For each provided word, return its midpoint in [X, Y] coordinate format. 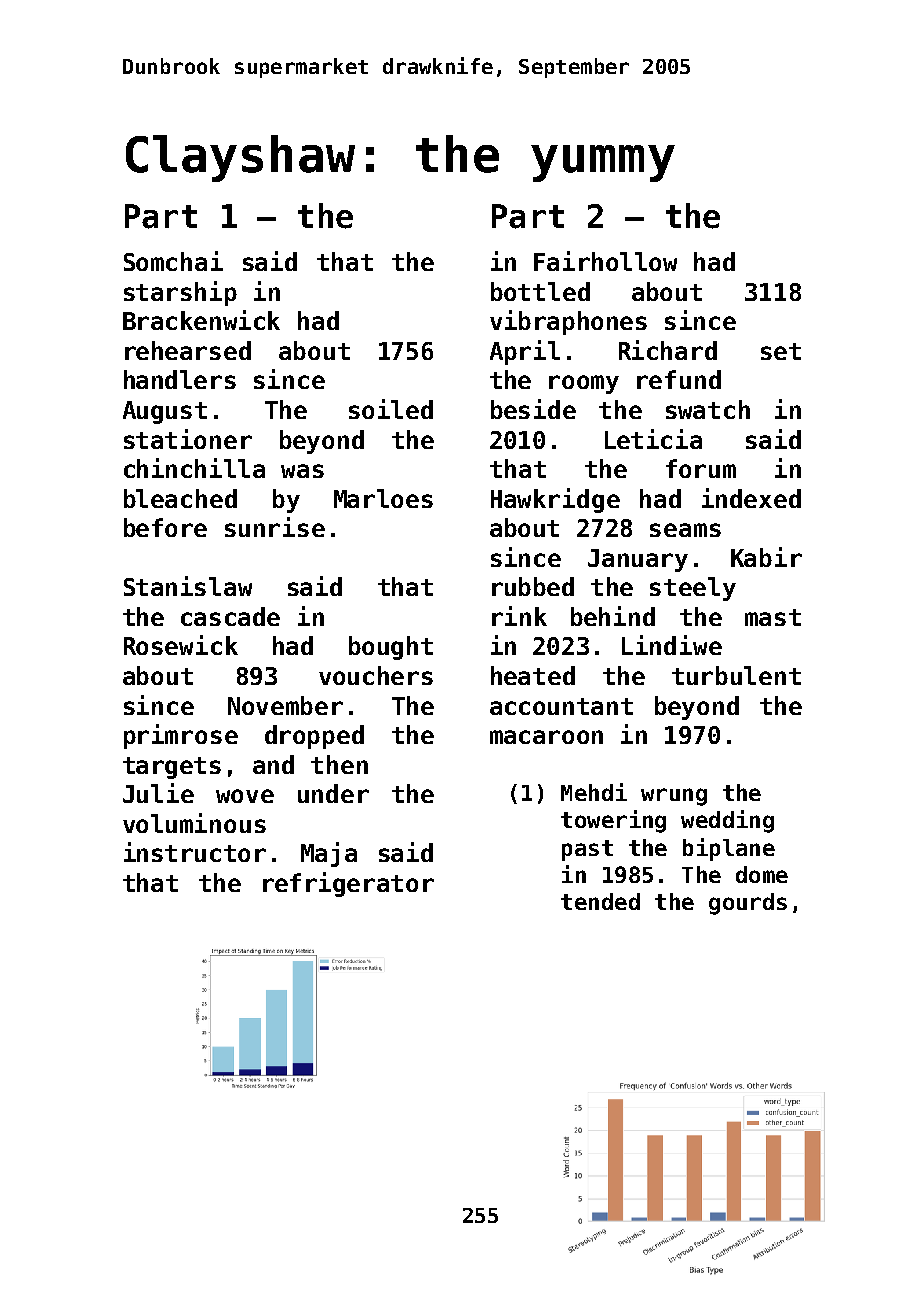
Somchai [173, 261]
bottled [540, 291]
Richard [668, 350]
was [302, 471]
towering [613, 821]
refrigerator [348, 884]
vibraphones [568, 322]
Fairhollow [605, 261]
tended [600, 901]
